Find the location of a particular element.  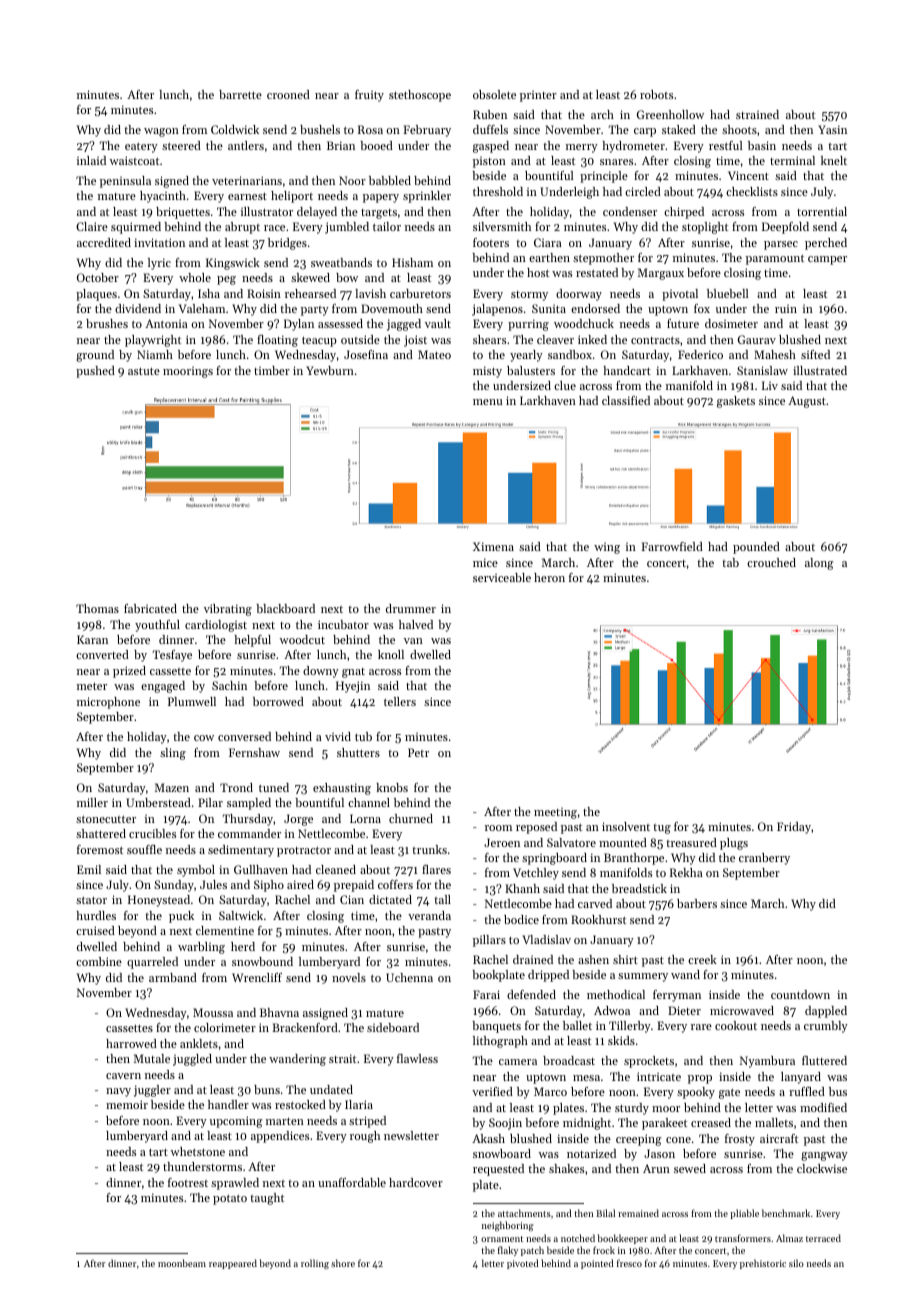

vault is located at coordinates (438, 323).
